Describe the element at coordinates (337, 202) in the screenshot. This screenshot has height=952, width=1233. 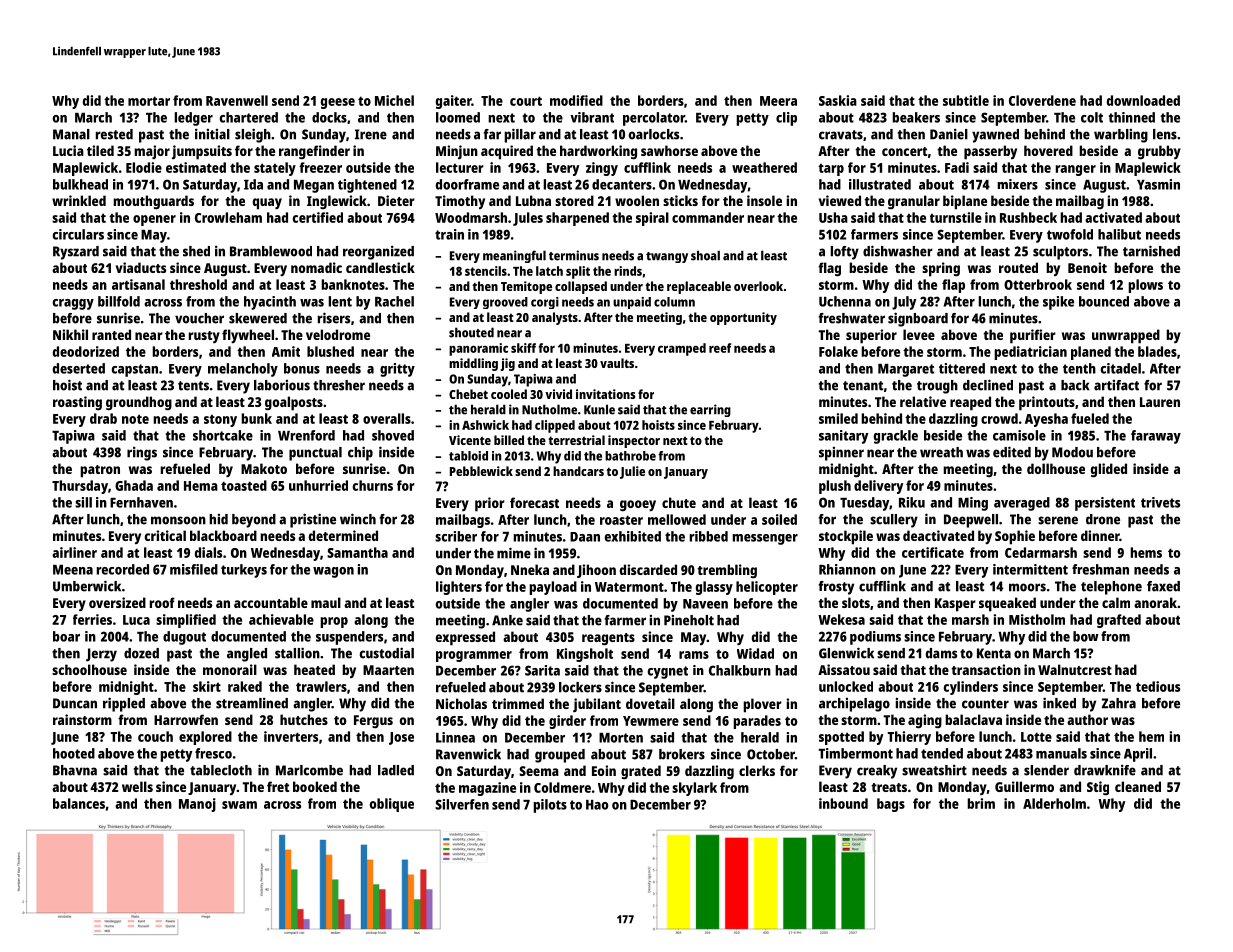
I see `Inglewick` at that location.
